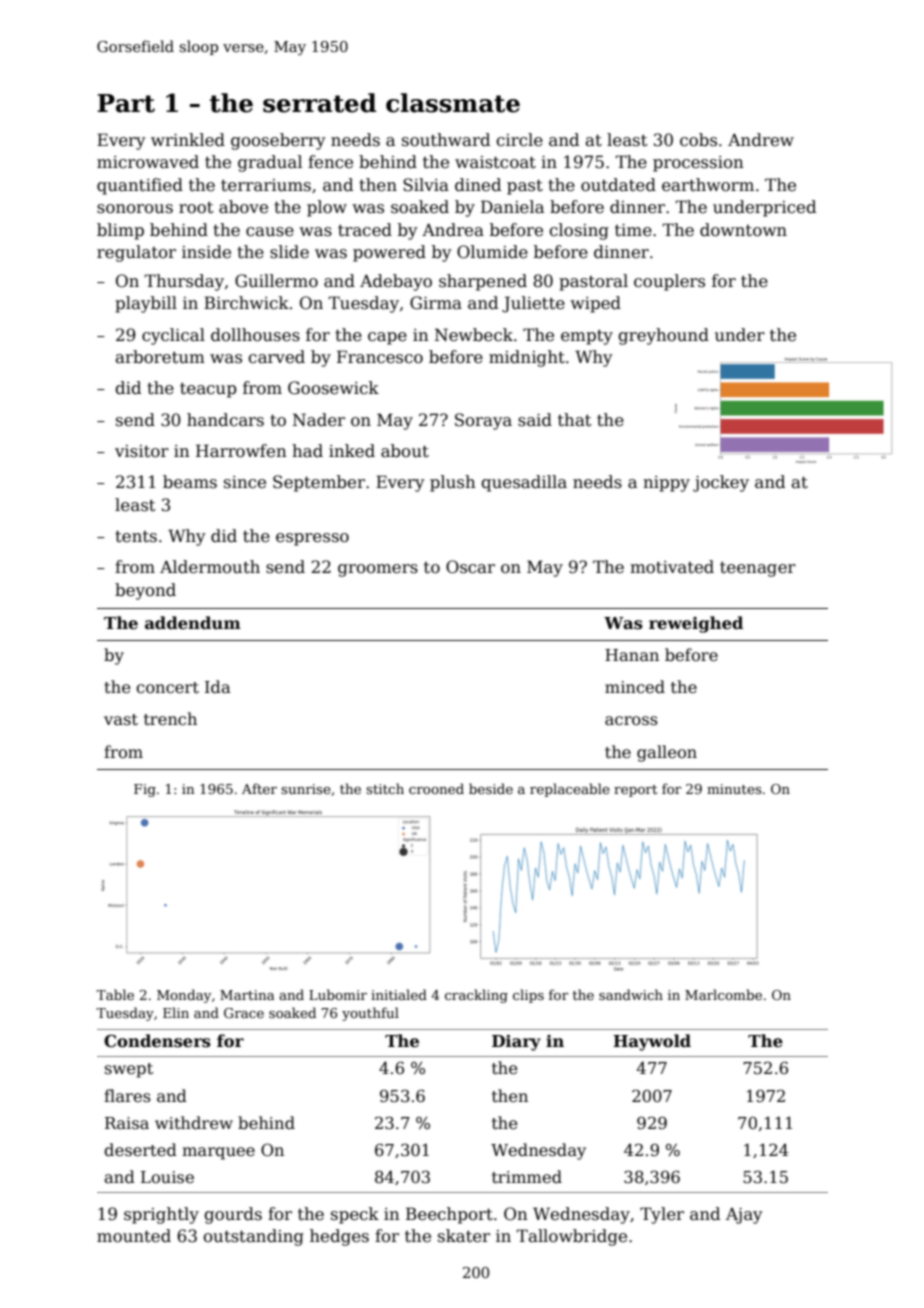 Image resolution: width=924 pixels, height=1308 pixels. What do you see at coordinates (635, 791) in the page?
I see `report` at bounding box center [635, 791].
